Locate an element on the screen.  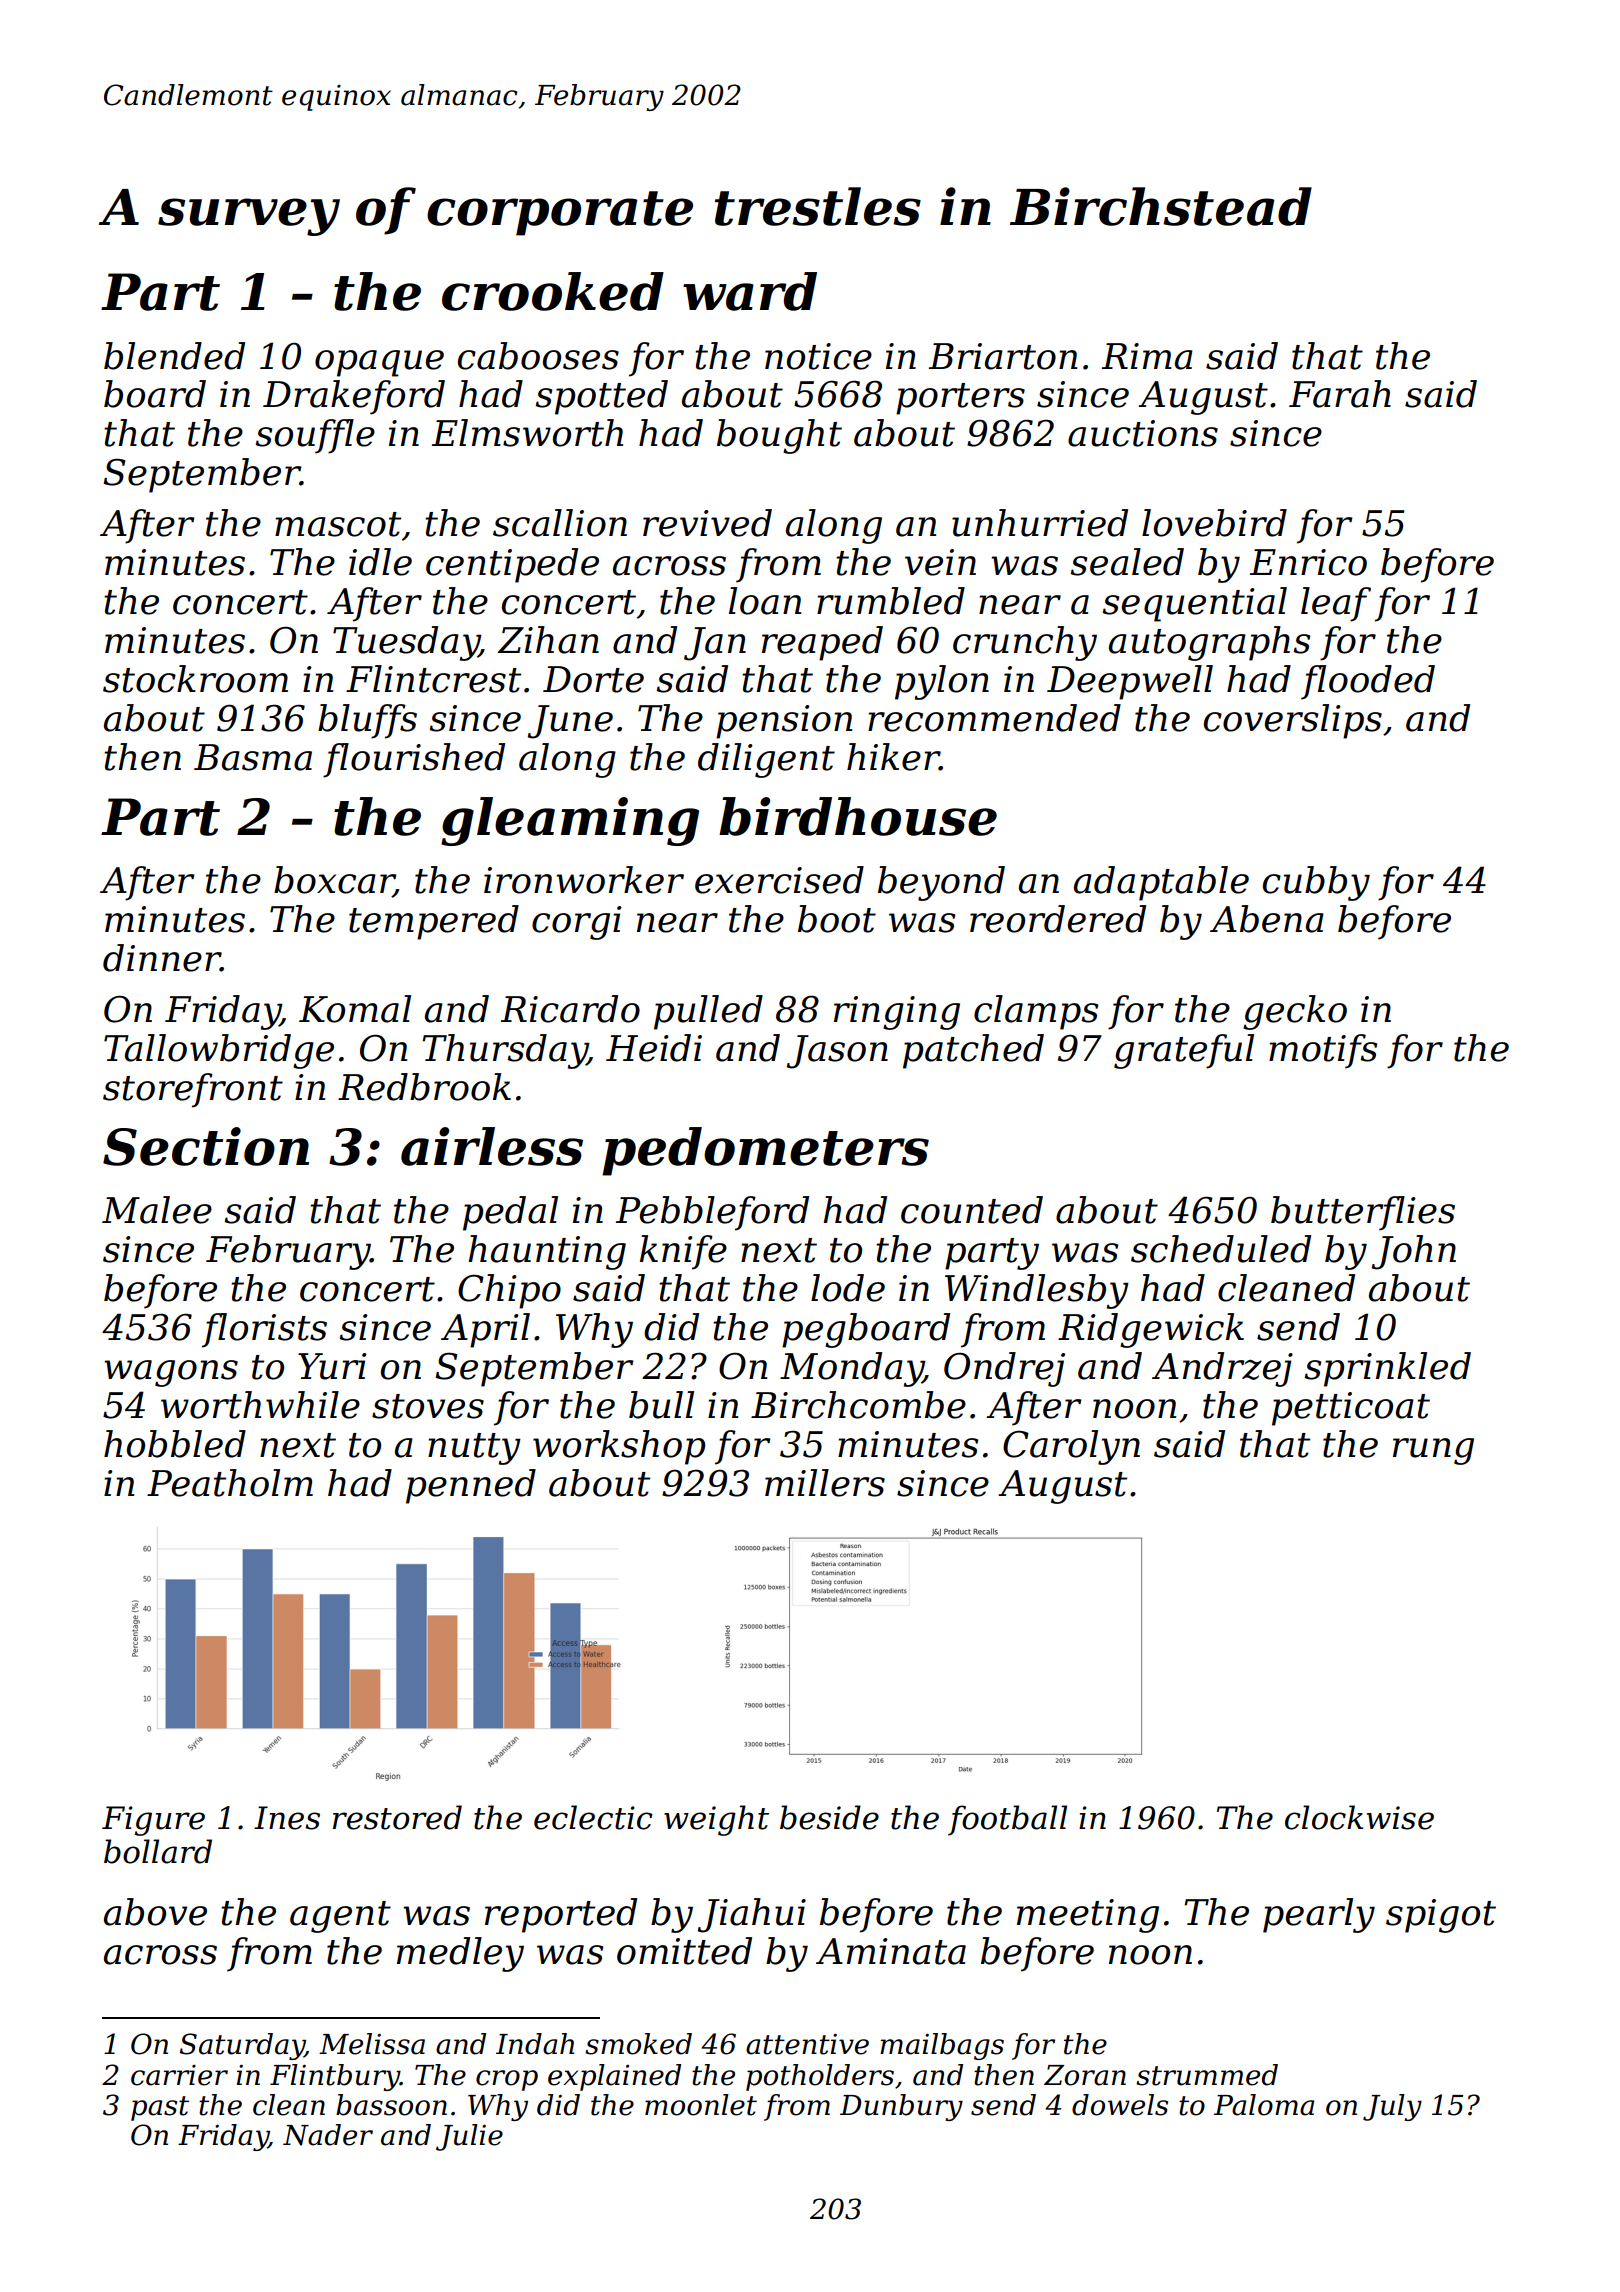
gecko is located at coordinates (1295, 1012).
